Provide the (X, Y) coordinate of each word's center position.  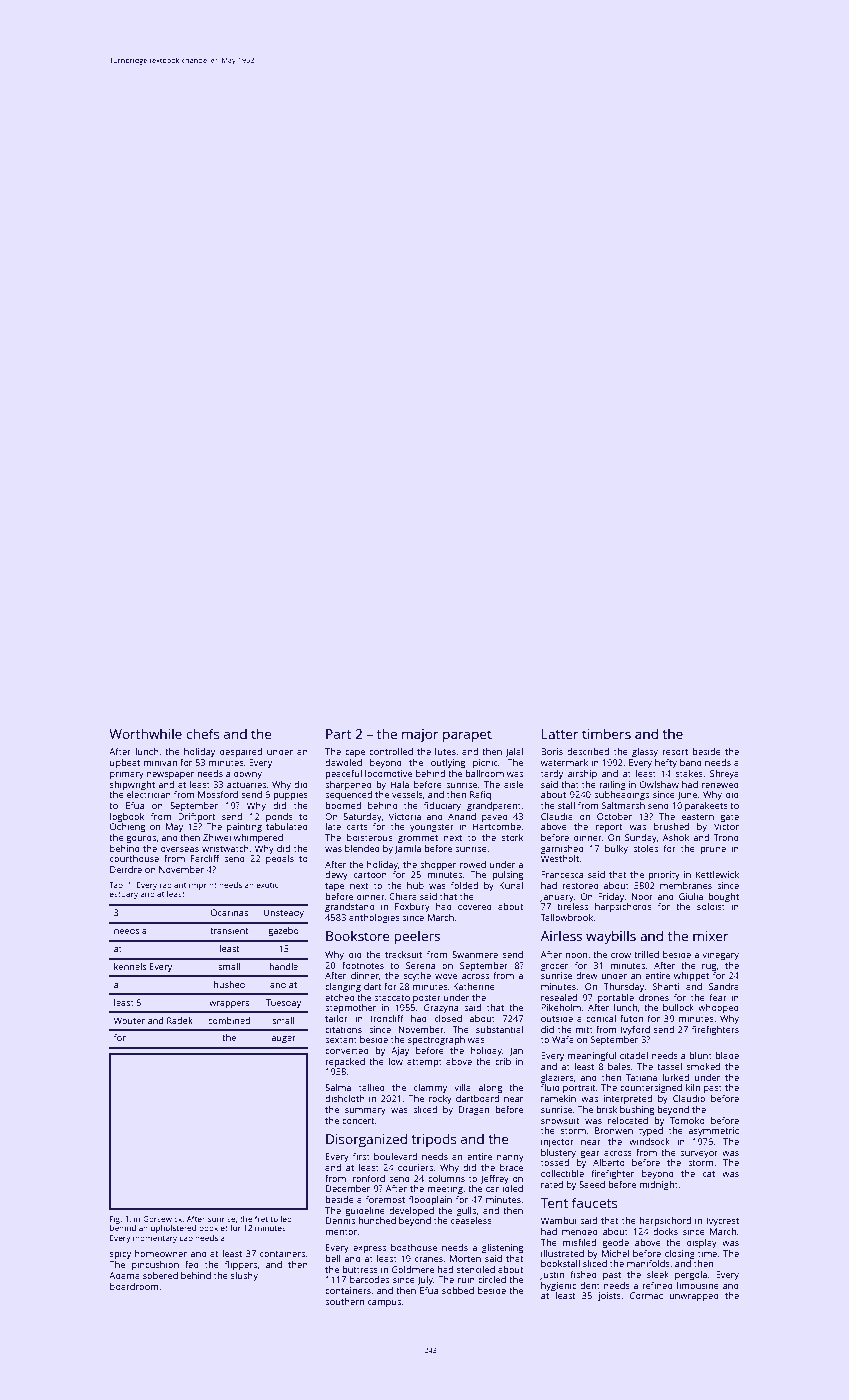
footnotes (363, 965)
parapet (467, 736)
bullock (678, 1007)
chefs (203, 733)
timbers (606, 733)
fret (261, 1219)
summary (365, 1111)
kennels (130, 966)
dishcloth (345, 1098)
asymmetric (713, 1131)
